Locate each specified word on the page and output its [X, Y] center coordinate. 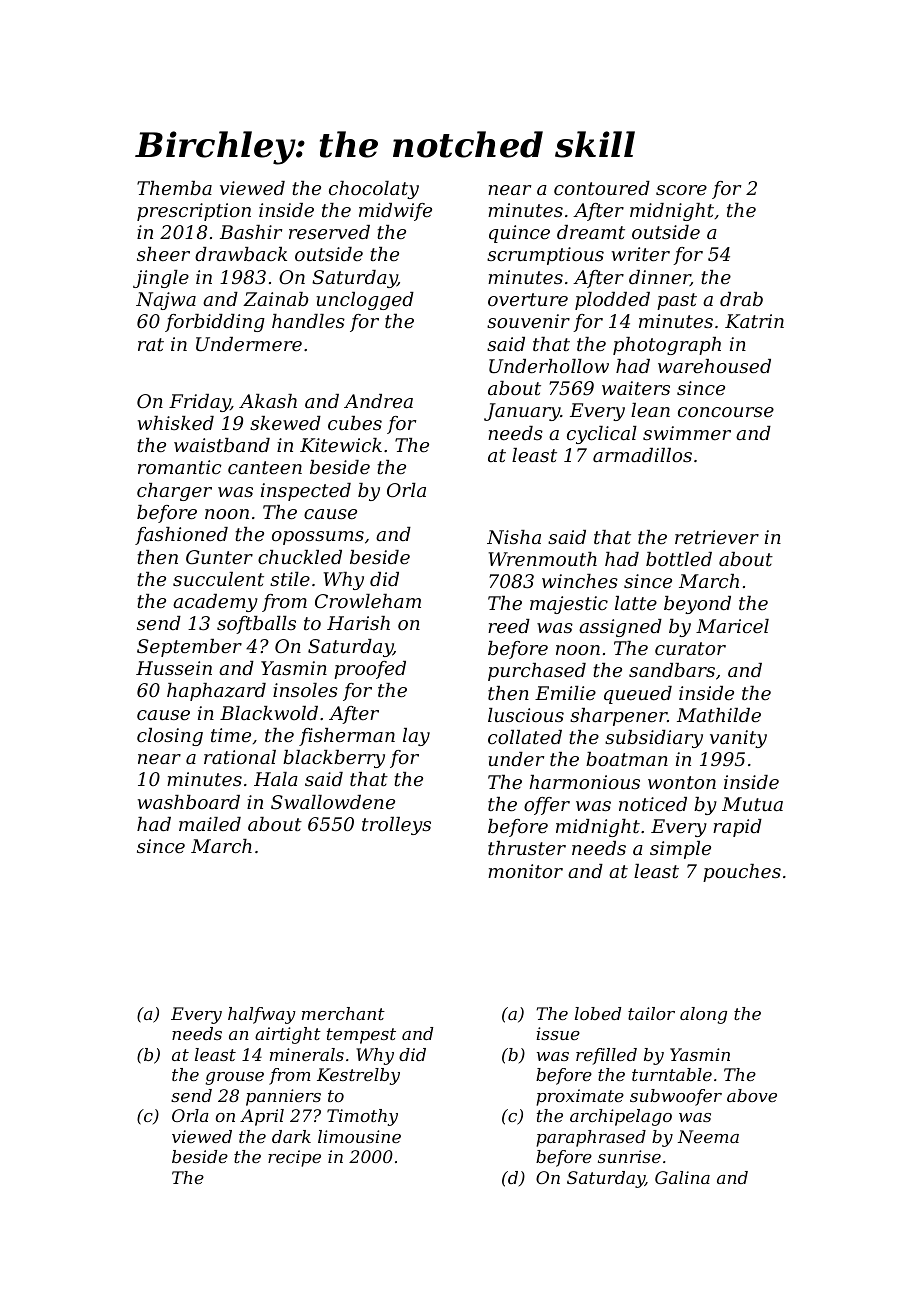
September [189, 648]
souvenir [528, 321]
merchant [343, 1013]
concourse [726, 412]
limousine [359, 1136]
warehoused [714, 366]
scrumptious [545, 256]
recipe [294, 1158]
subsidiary [654, 739]
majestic [569, 605]
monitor [525, 871]
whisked [176, 423]
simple [680, 850]
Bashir [251, 232]
